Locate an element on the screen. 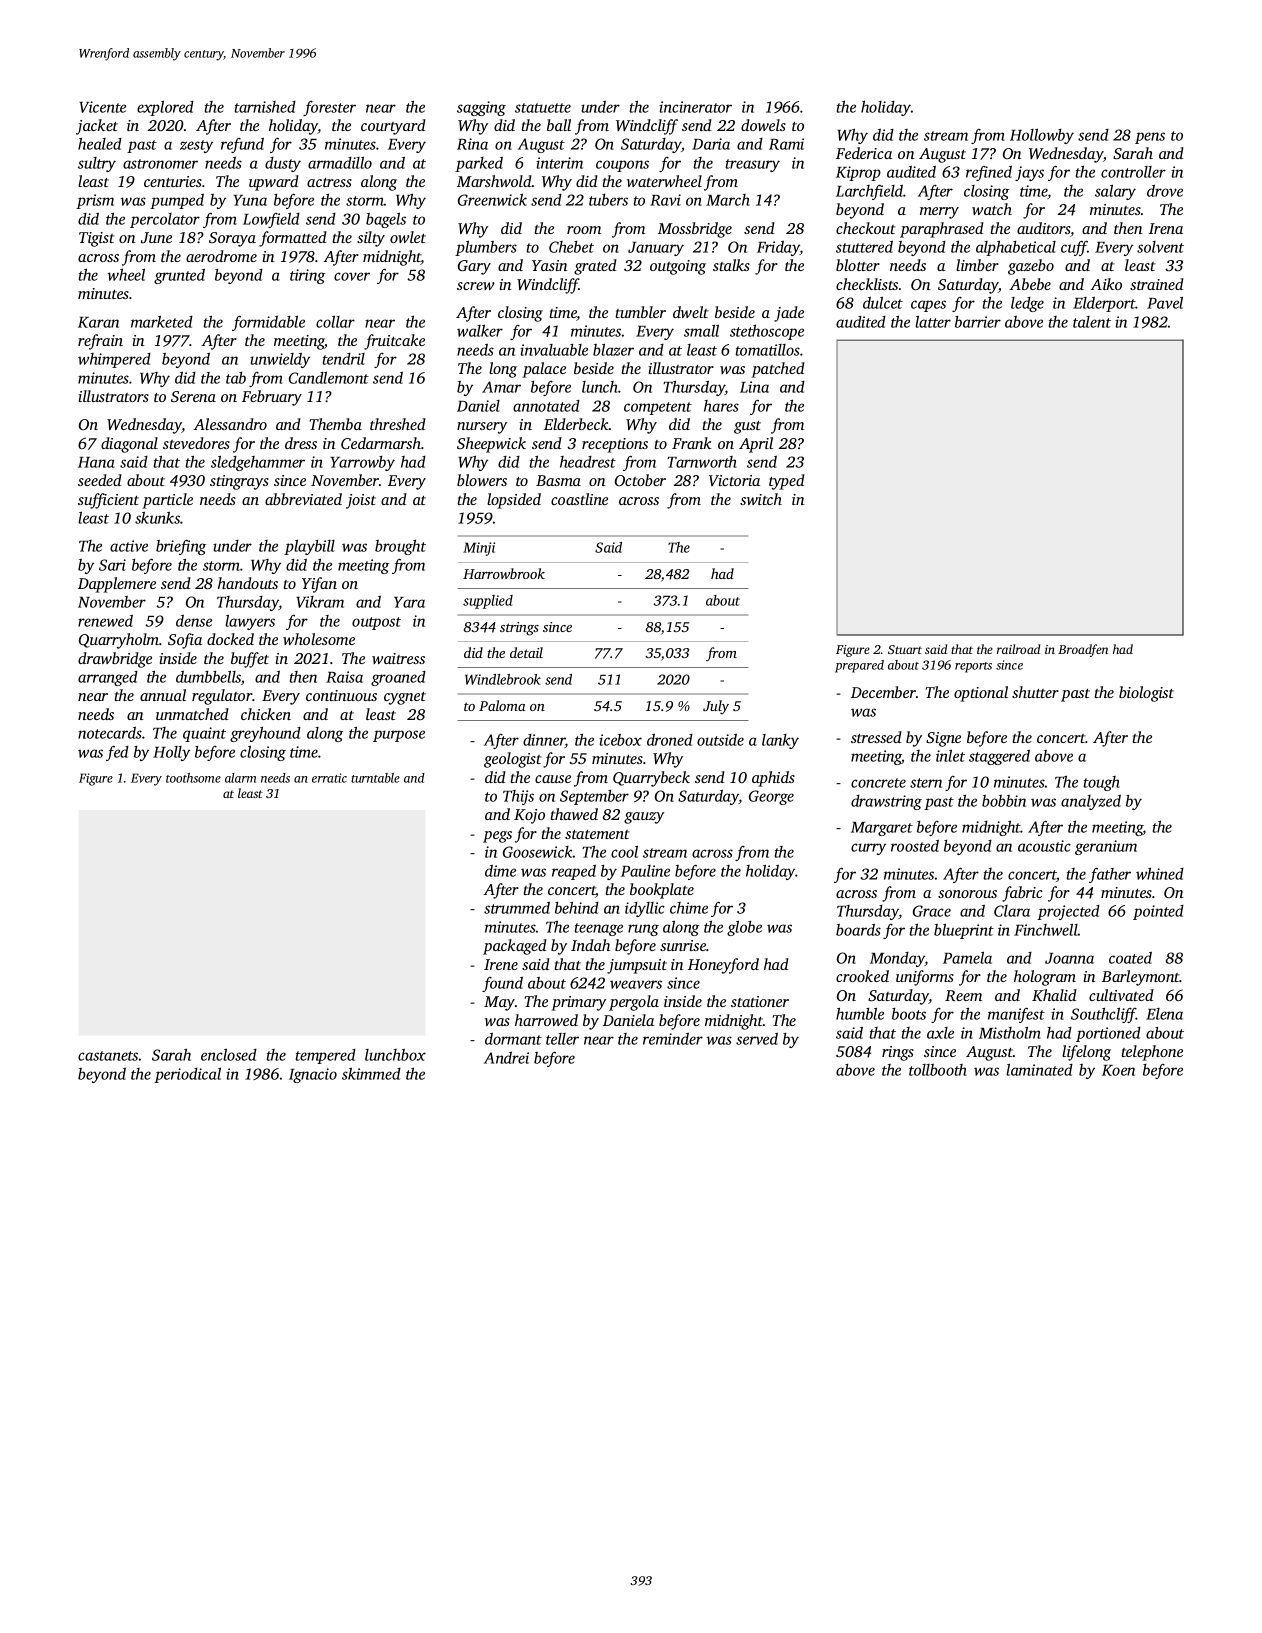  Irene is located at coordinates (501, 964).
